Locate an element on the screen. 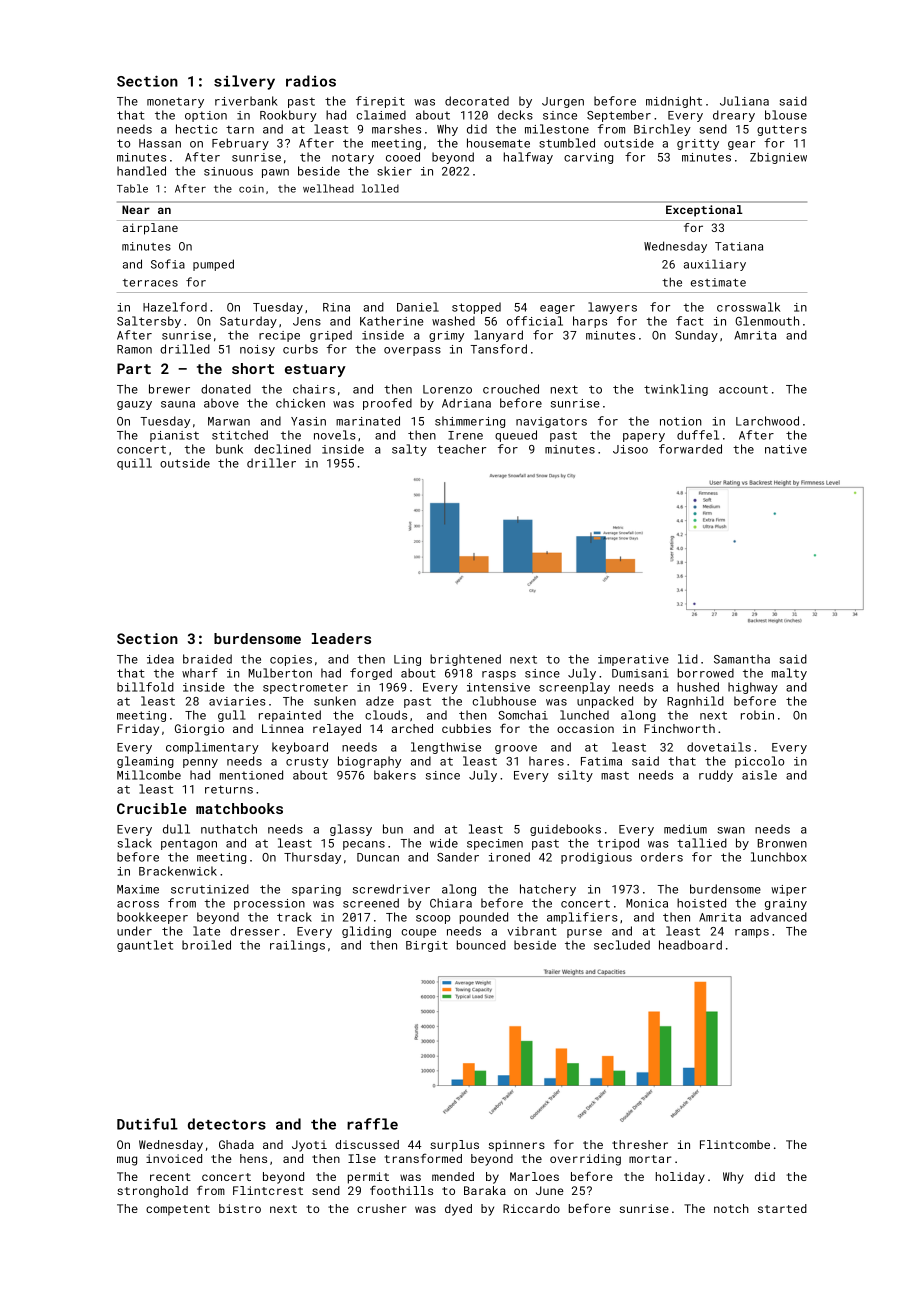 The height and width of the screenshot is (1308, 924). sinuous is located at coordinates (228, 171).
